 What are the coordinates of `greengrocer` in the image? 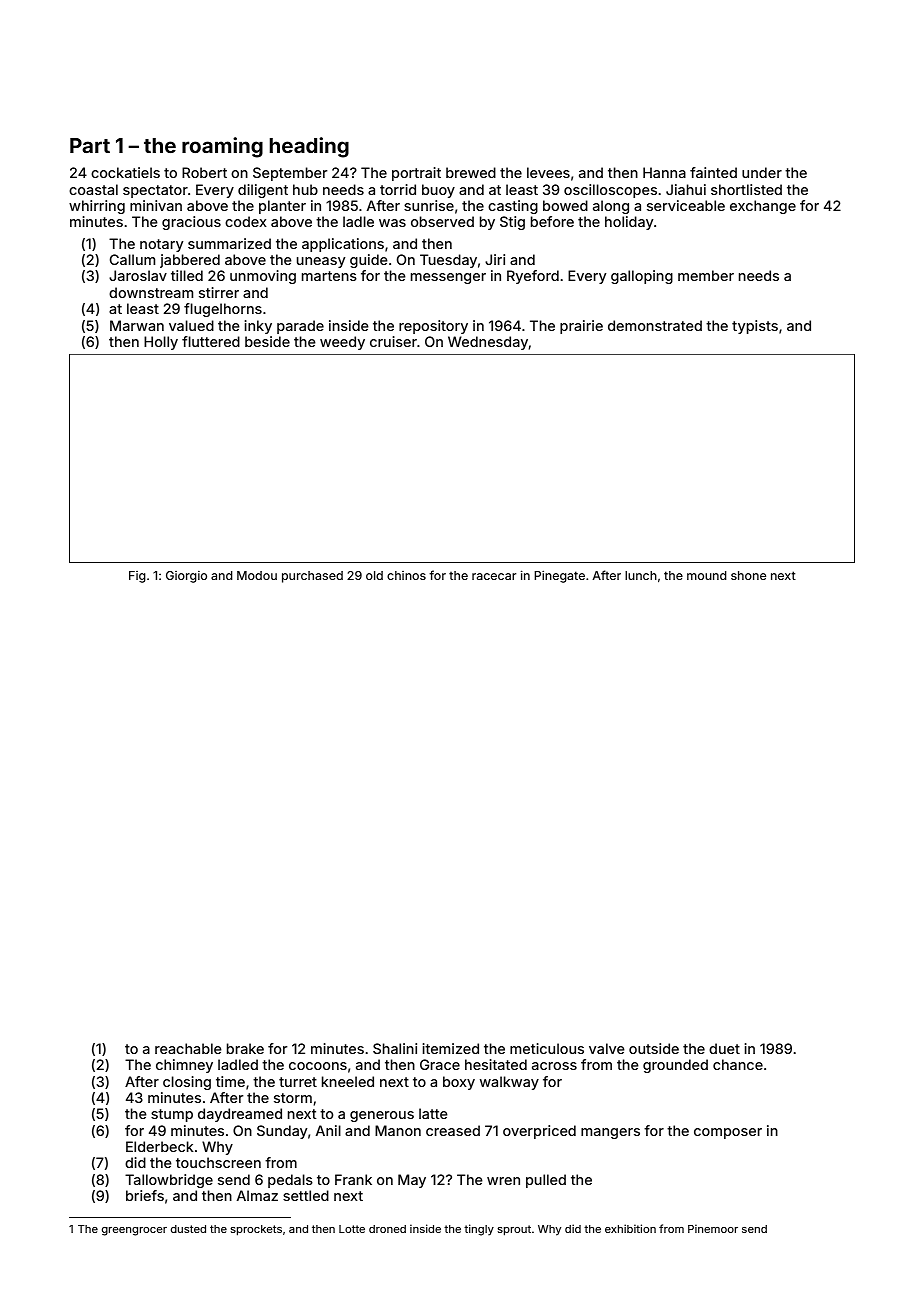 It's located at (134, 1231).
